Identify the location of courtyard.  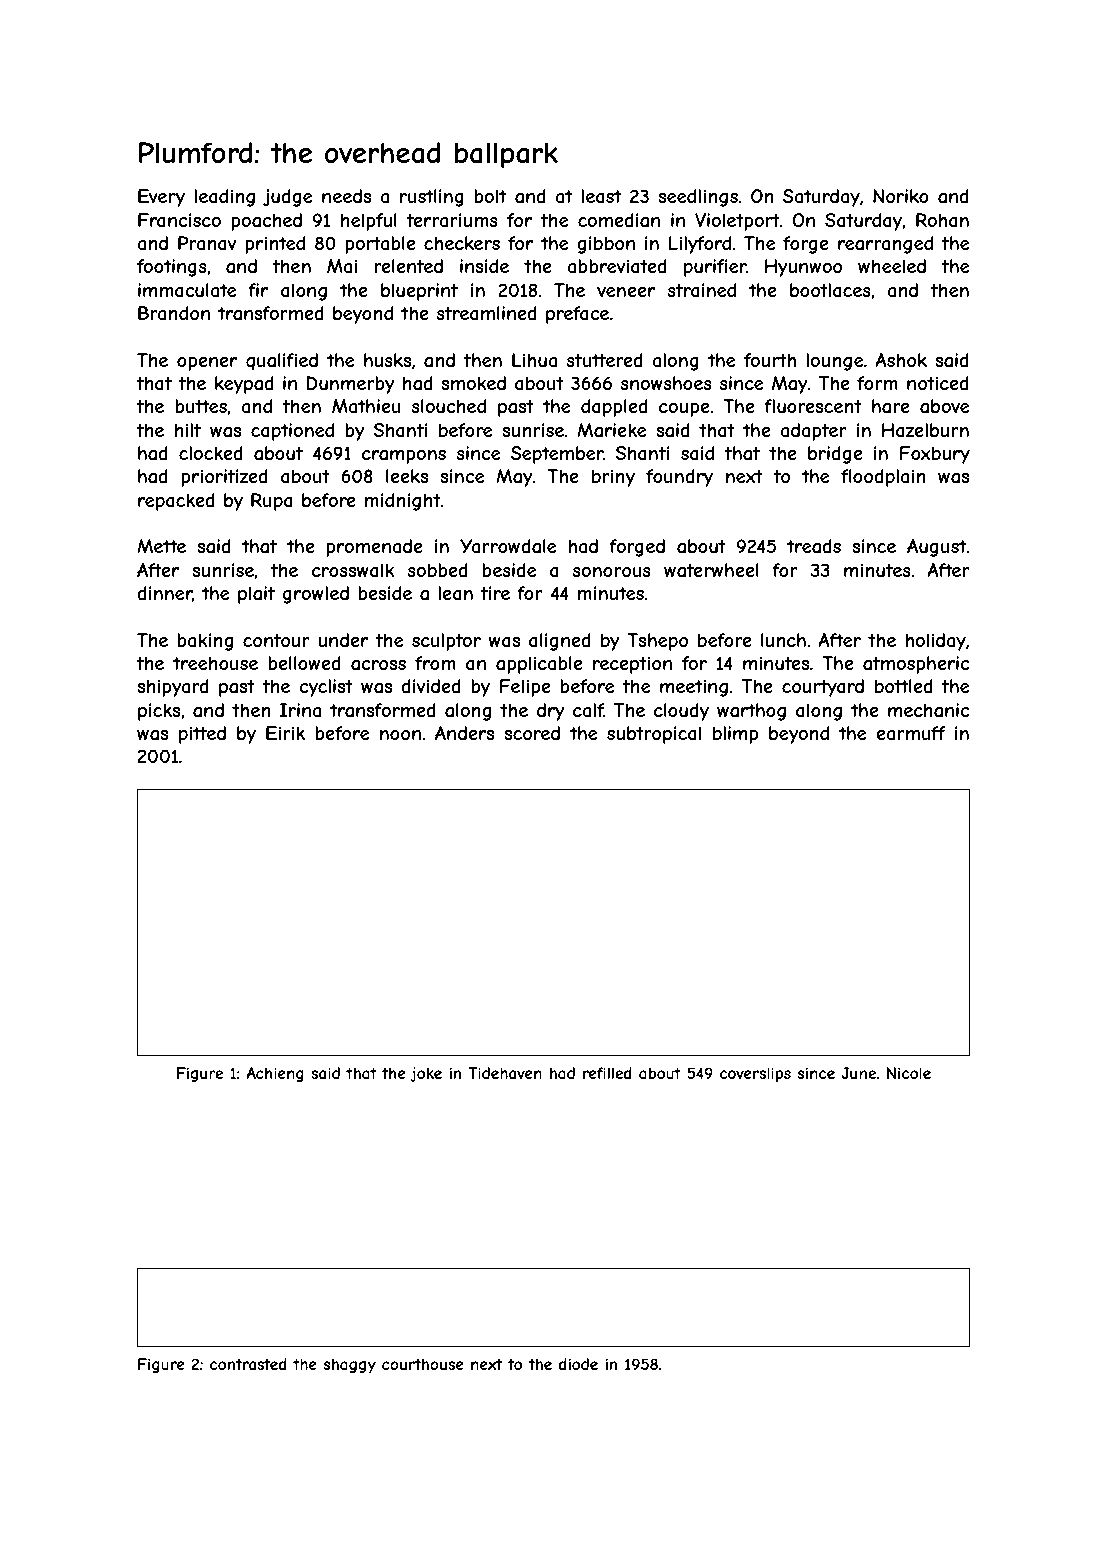
(823, 688).
